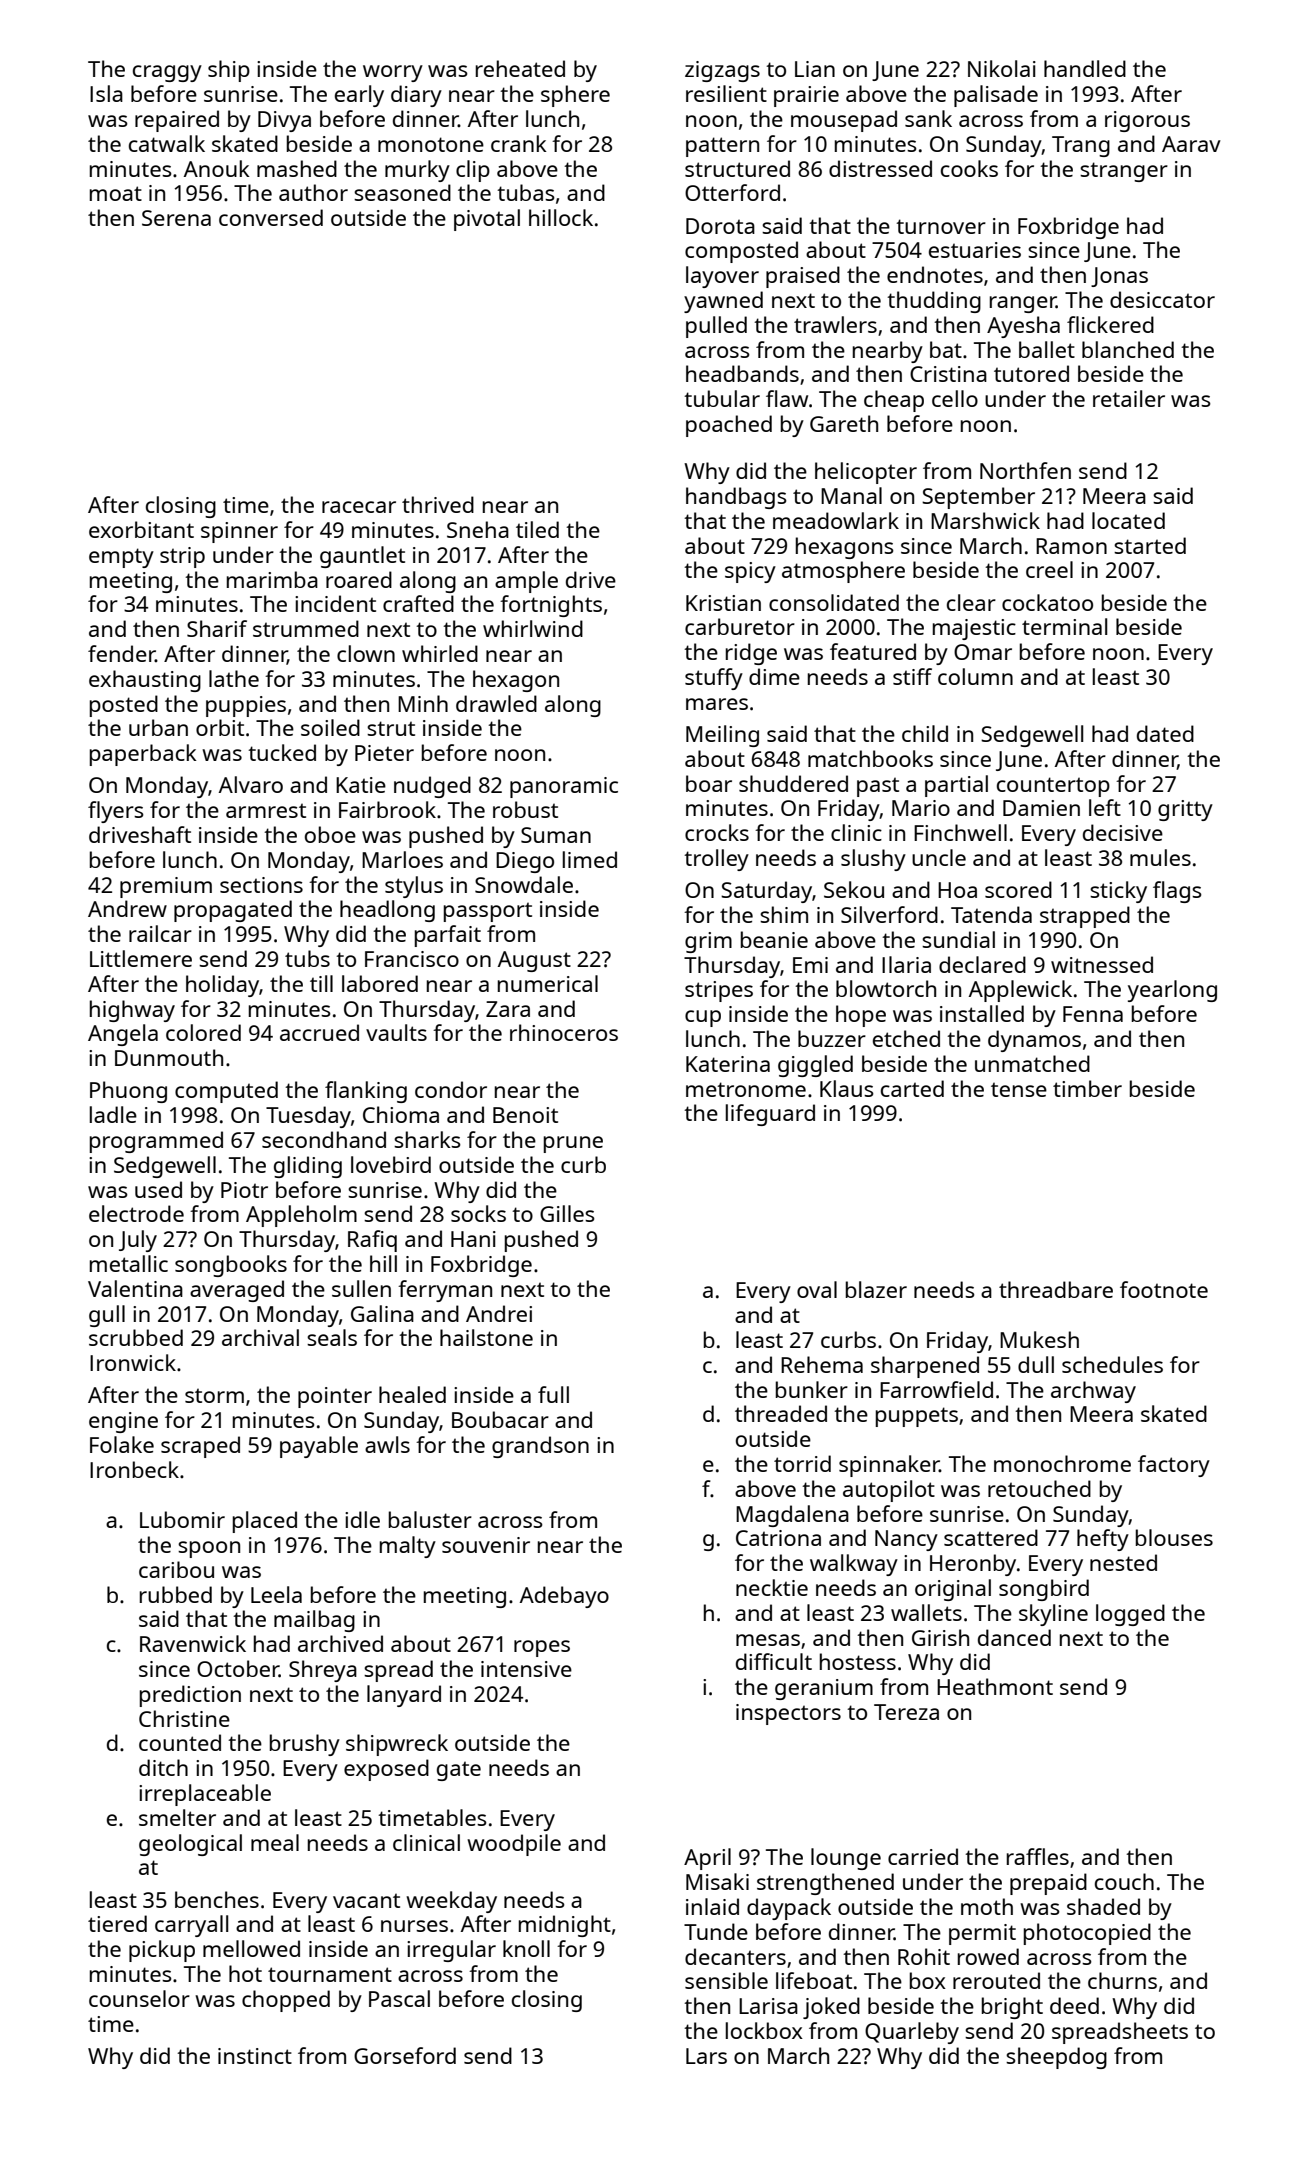 This document has height=2158, width=1310. What do you see at coordinates (1164, 1289) in the document?
I see `footnote` at bounding box center [1164, 1289].
